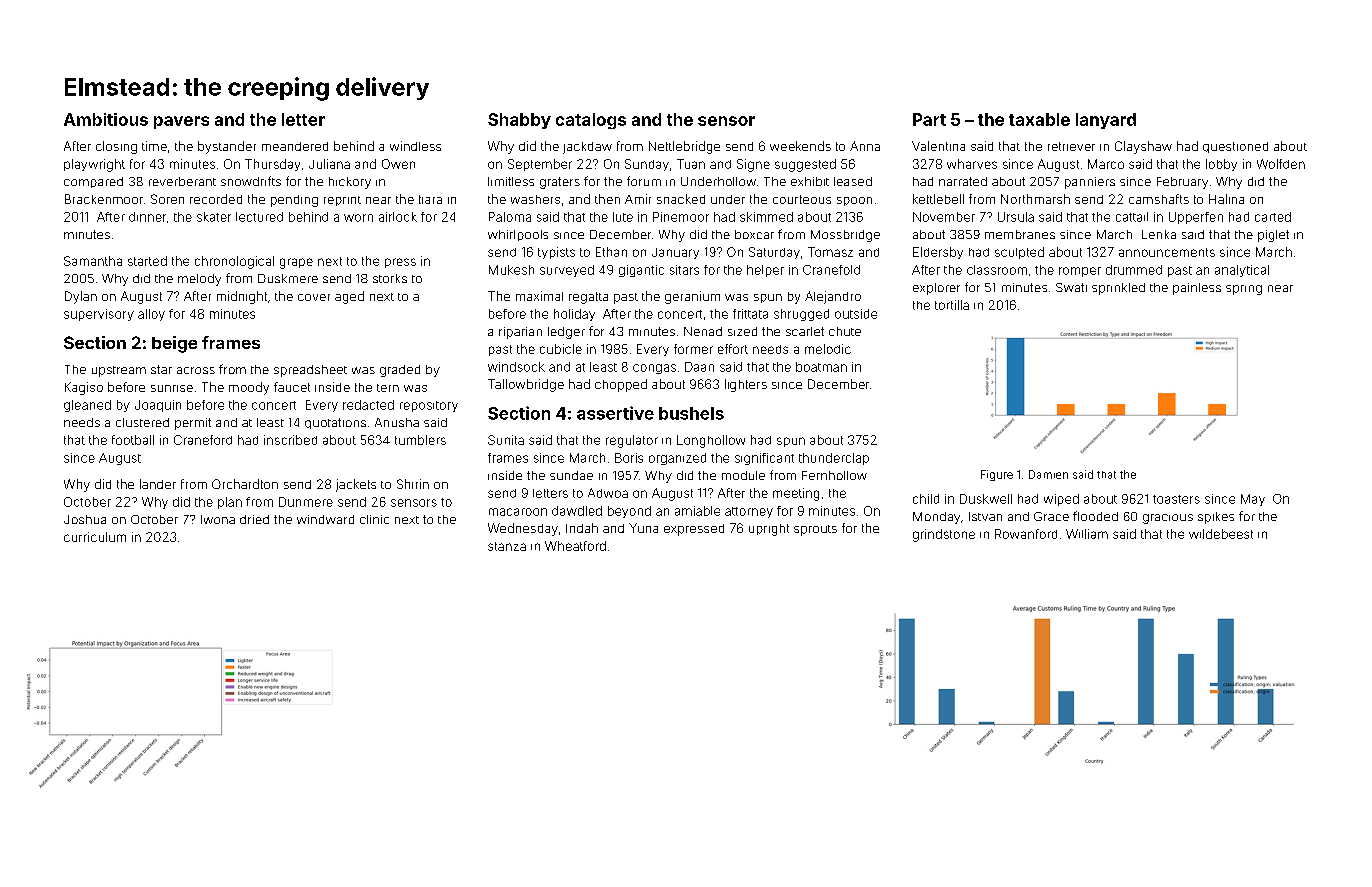 The height and width of the screenshot is (887, 1372). What do you see at coordinates (681, 217) in the screenshot?
I see `Pinemoor` at bounding box center [681, 217].
